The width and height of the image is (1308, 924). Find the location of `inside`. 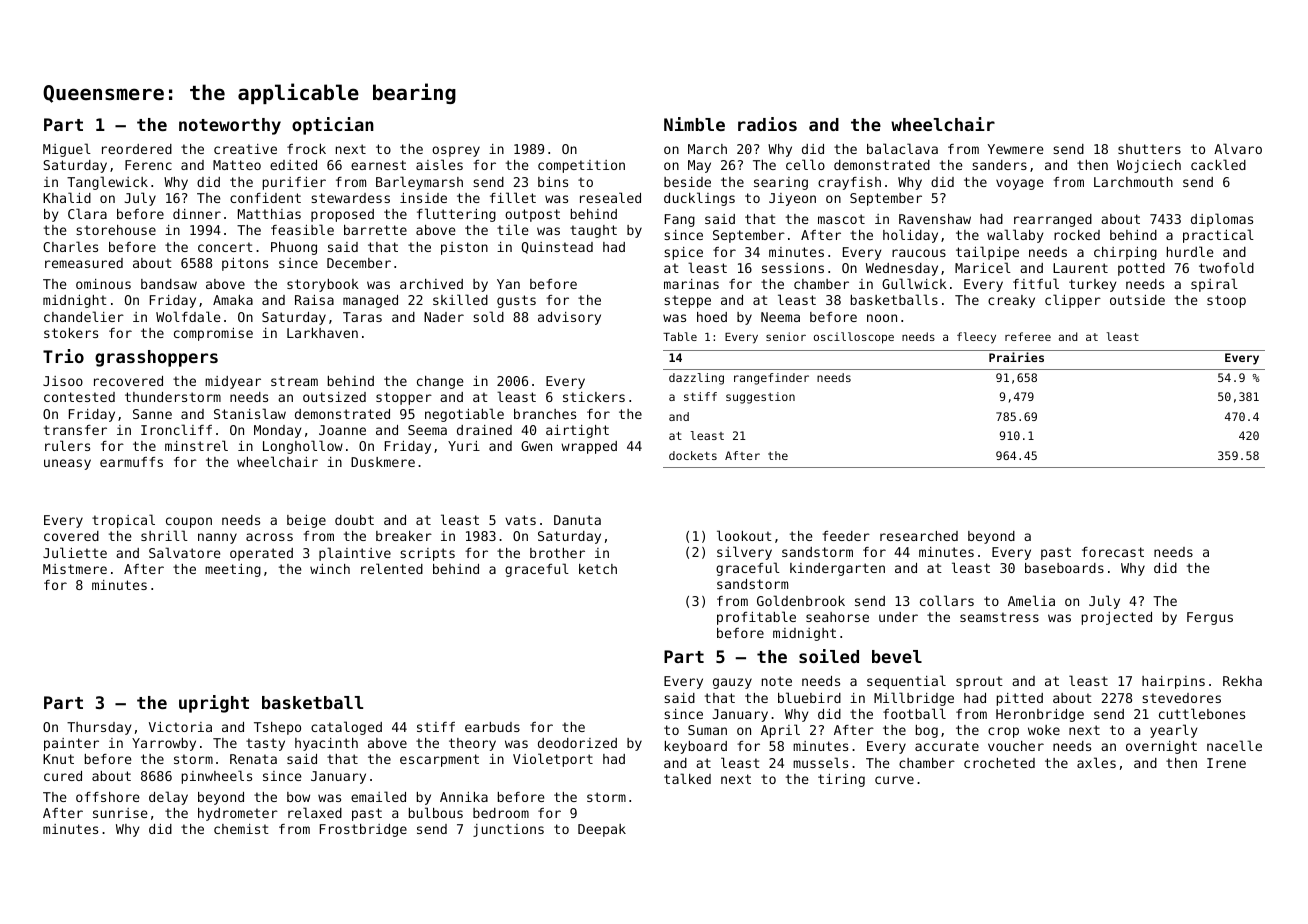

inside is located at coordinates (423, 198).
